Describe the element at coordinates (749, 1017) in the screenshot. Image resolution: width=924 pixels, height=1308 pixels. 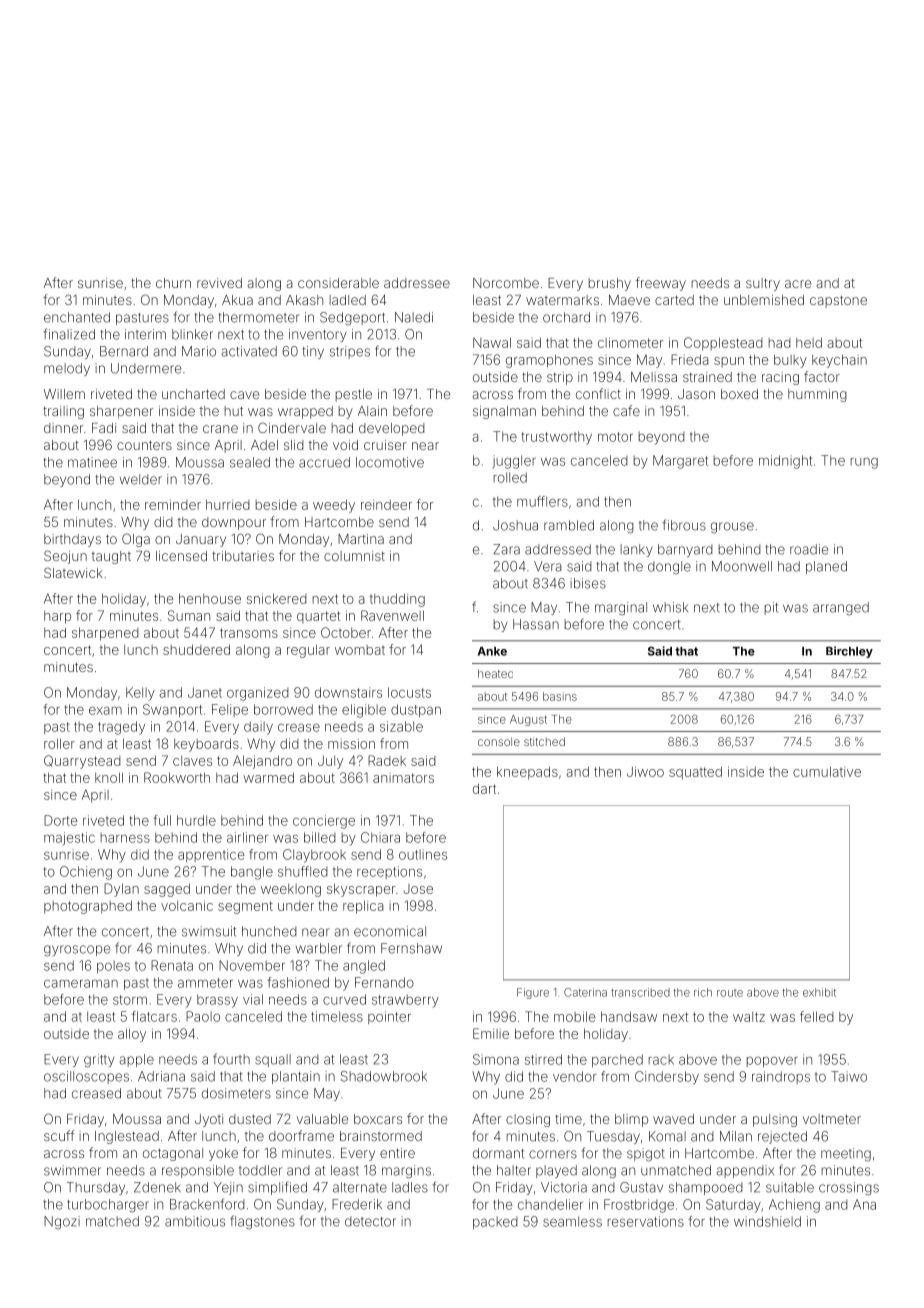
I see `waltz` at that location.
